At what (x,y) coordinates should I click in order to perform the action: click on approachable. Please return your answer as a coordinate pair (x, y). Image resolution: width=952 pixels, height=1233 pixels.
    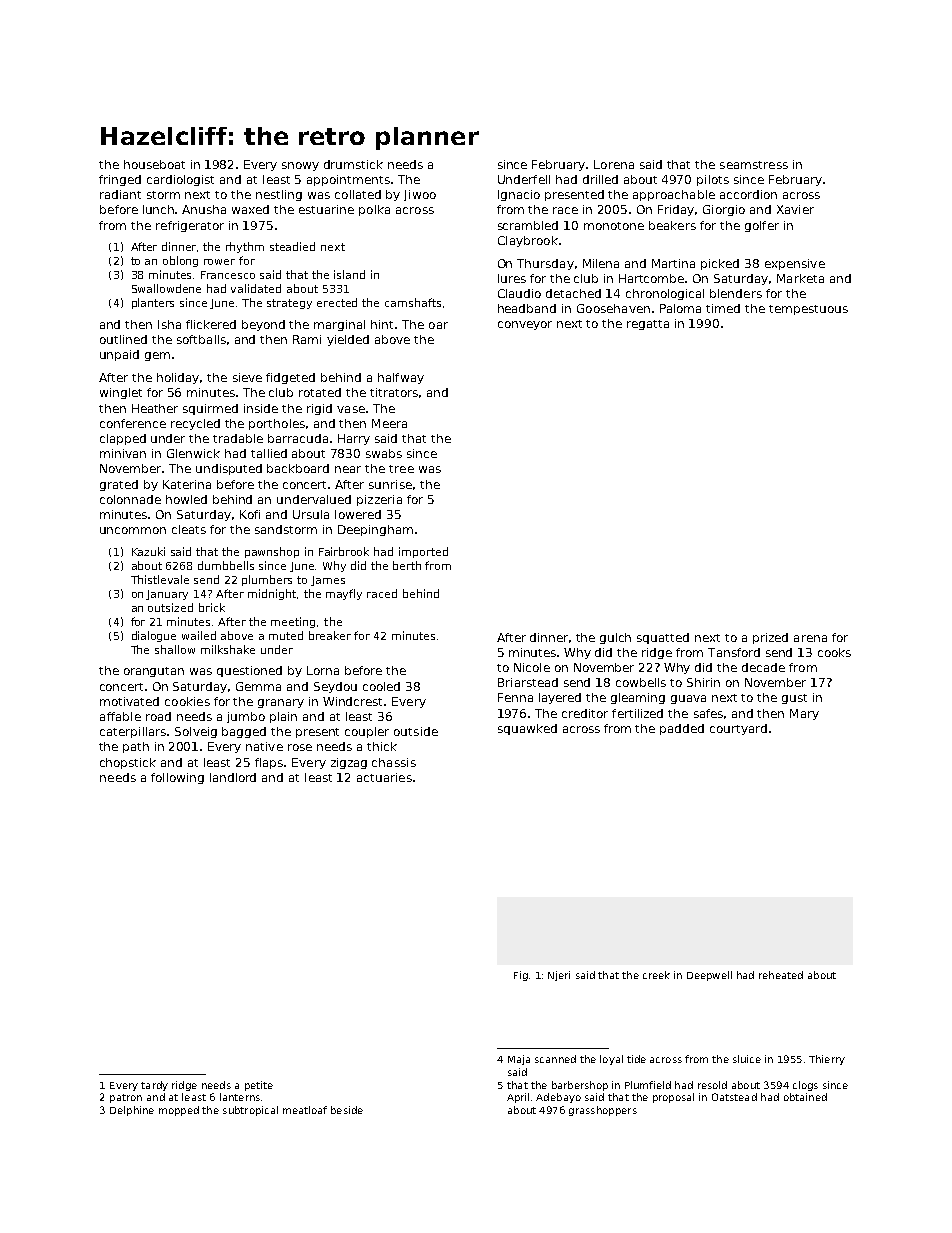
    Looking at the image, I should click on (674, 195).
